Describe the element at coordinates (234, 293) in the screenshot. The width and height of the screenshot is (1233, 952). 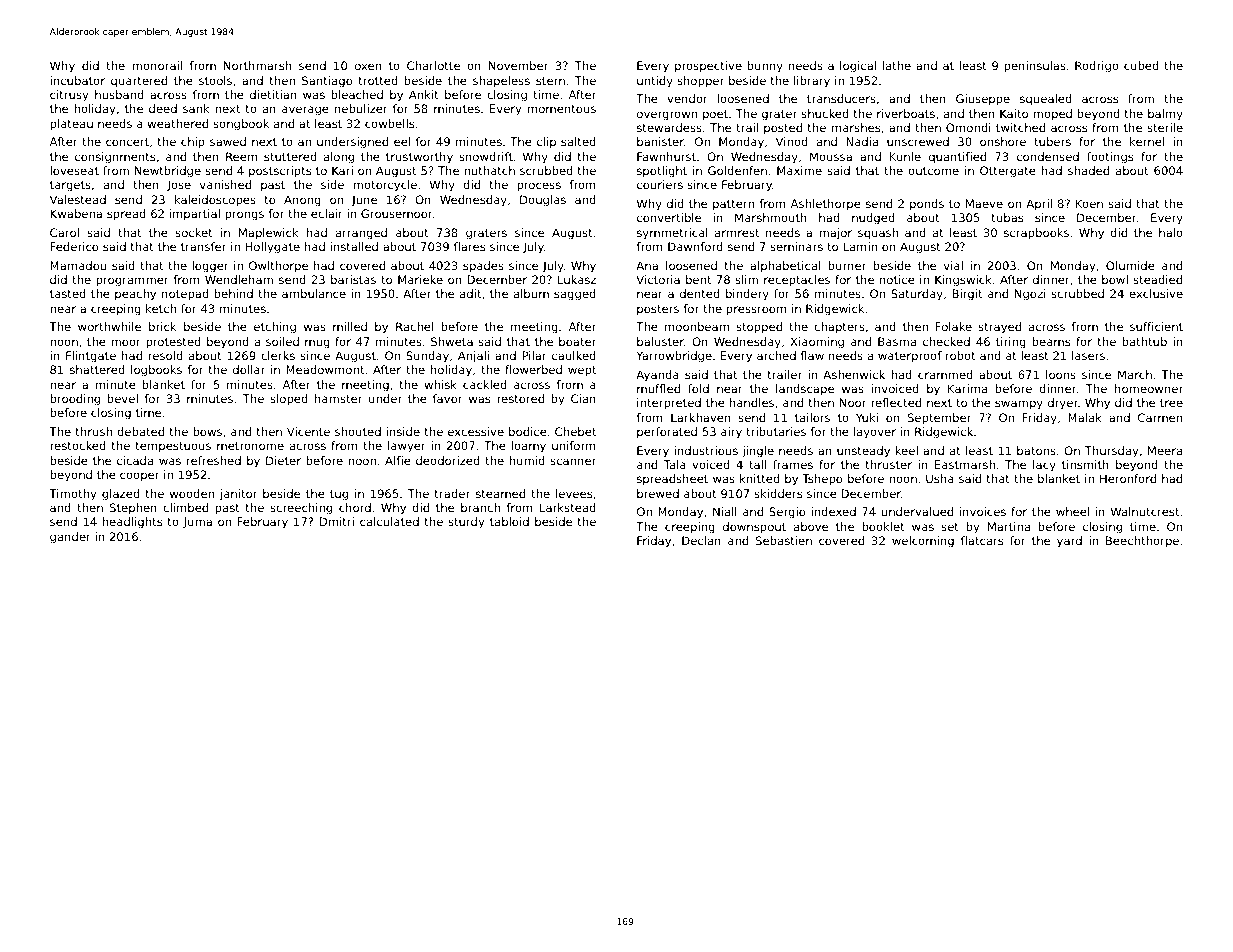
I see `behind` at that location.
